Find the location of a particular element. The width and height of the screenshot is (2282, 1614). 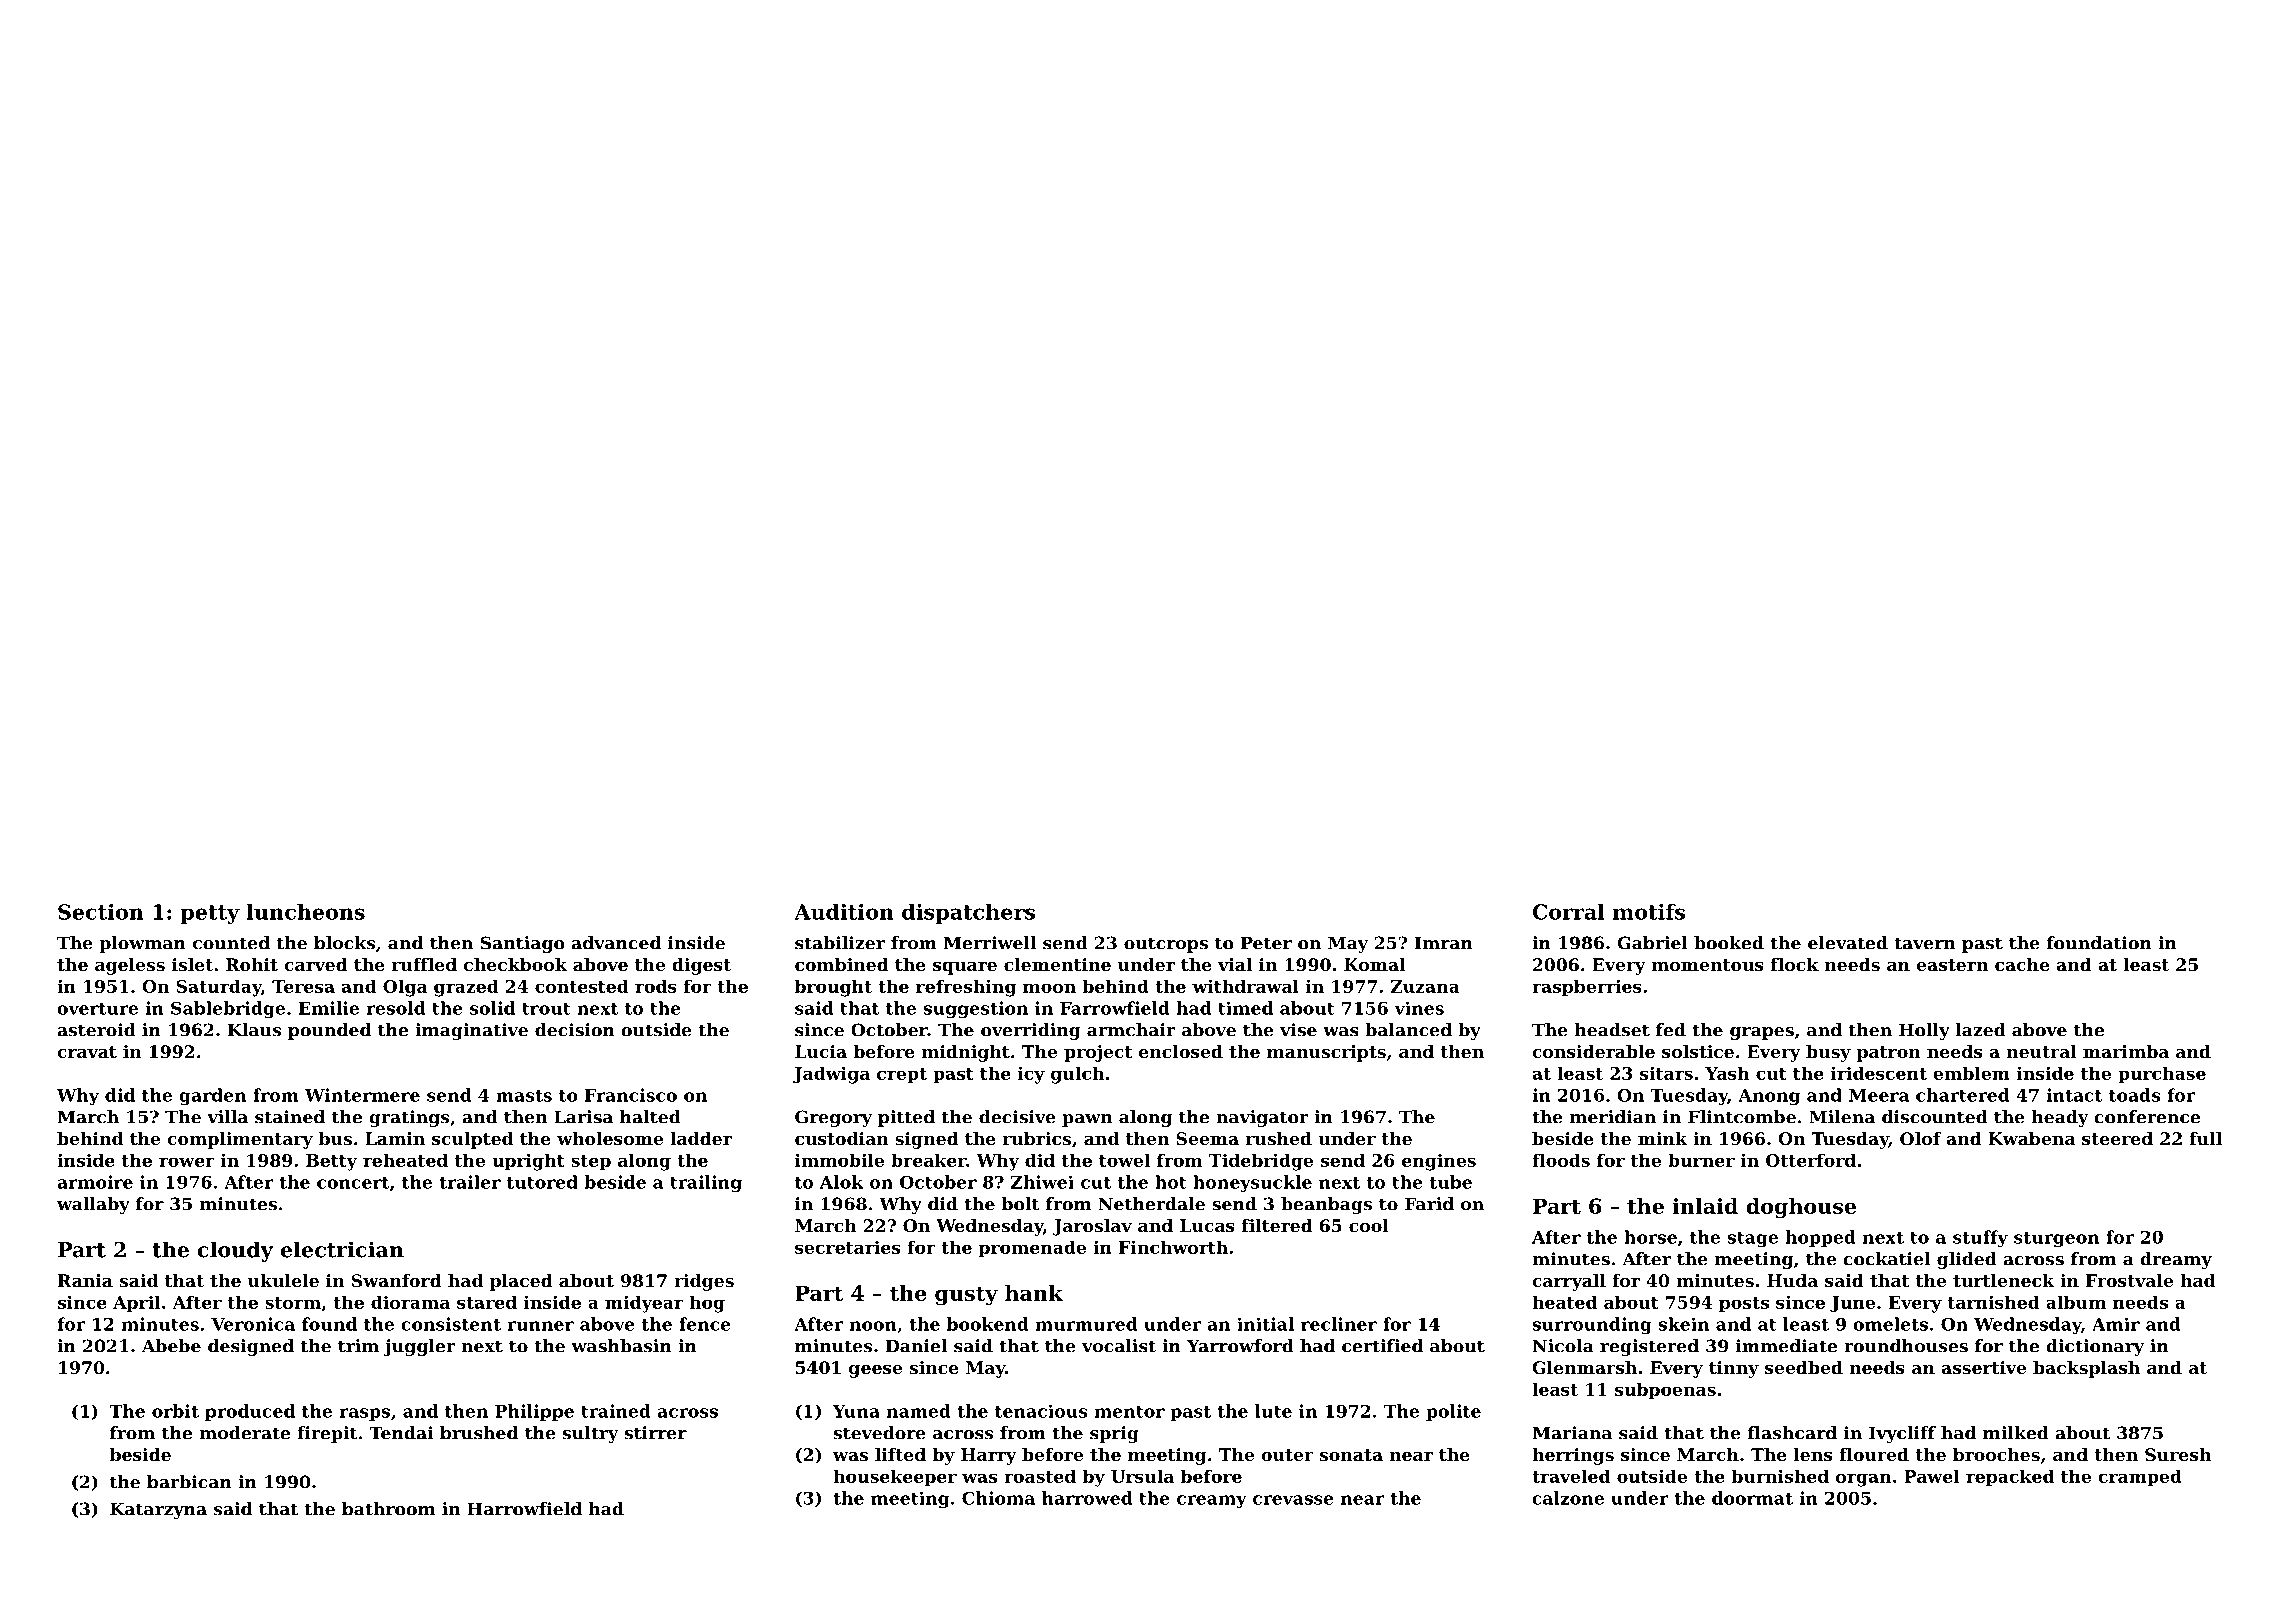

motifs is located at coordinates (1649, 912).
